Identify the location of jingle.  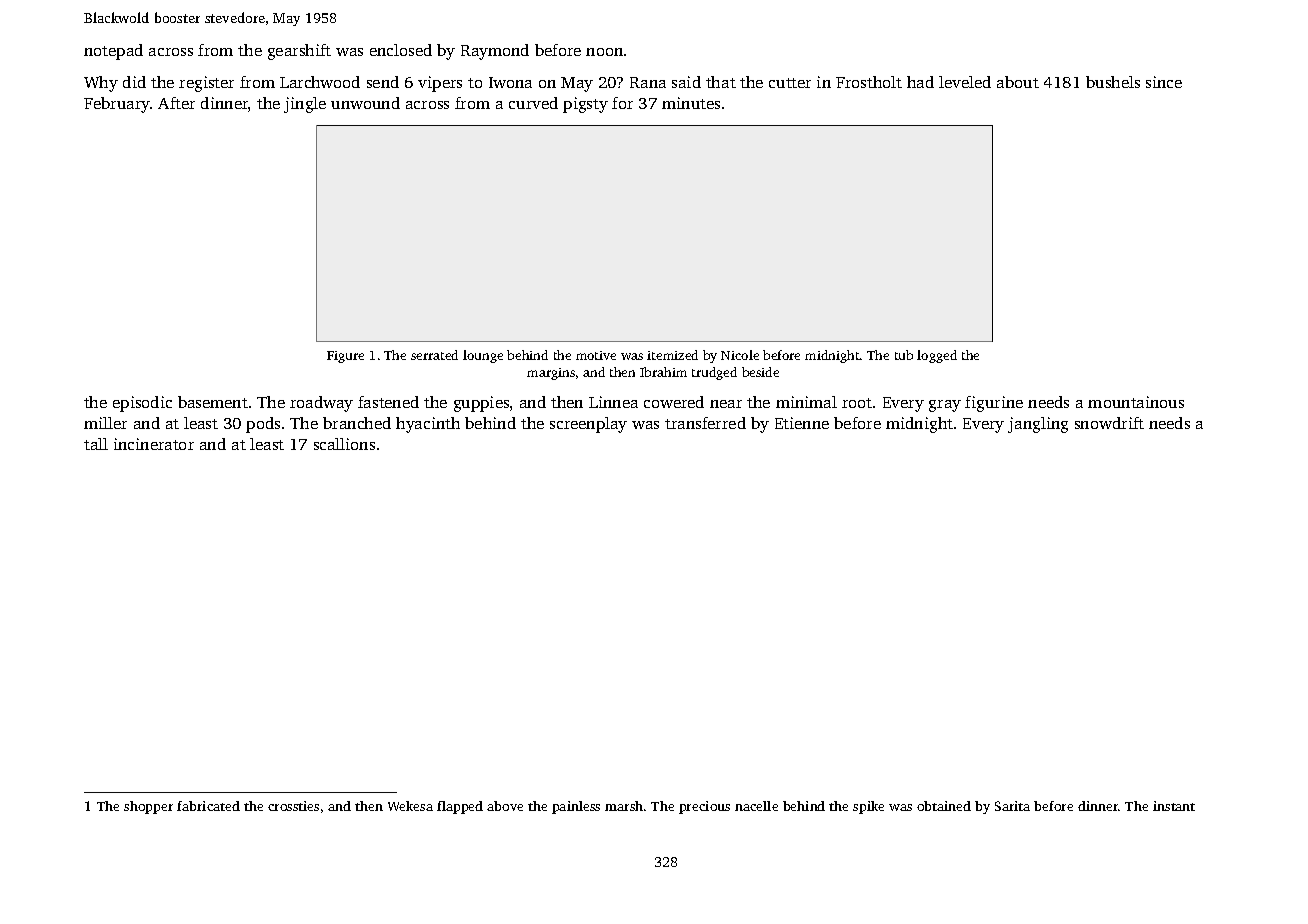
(305, 105).
